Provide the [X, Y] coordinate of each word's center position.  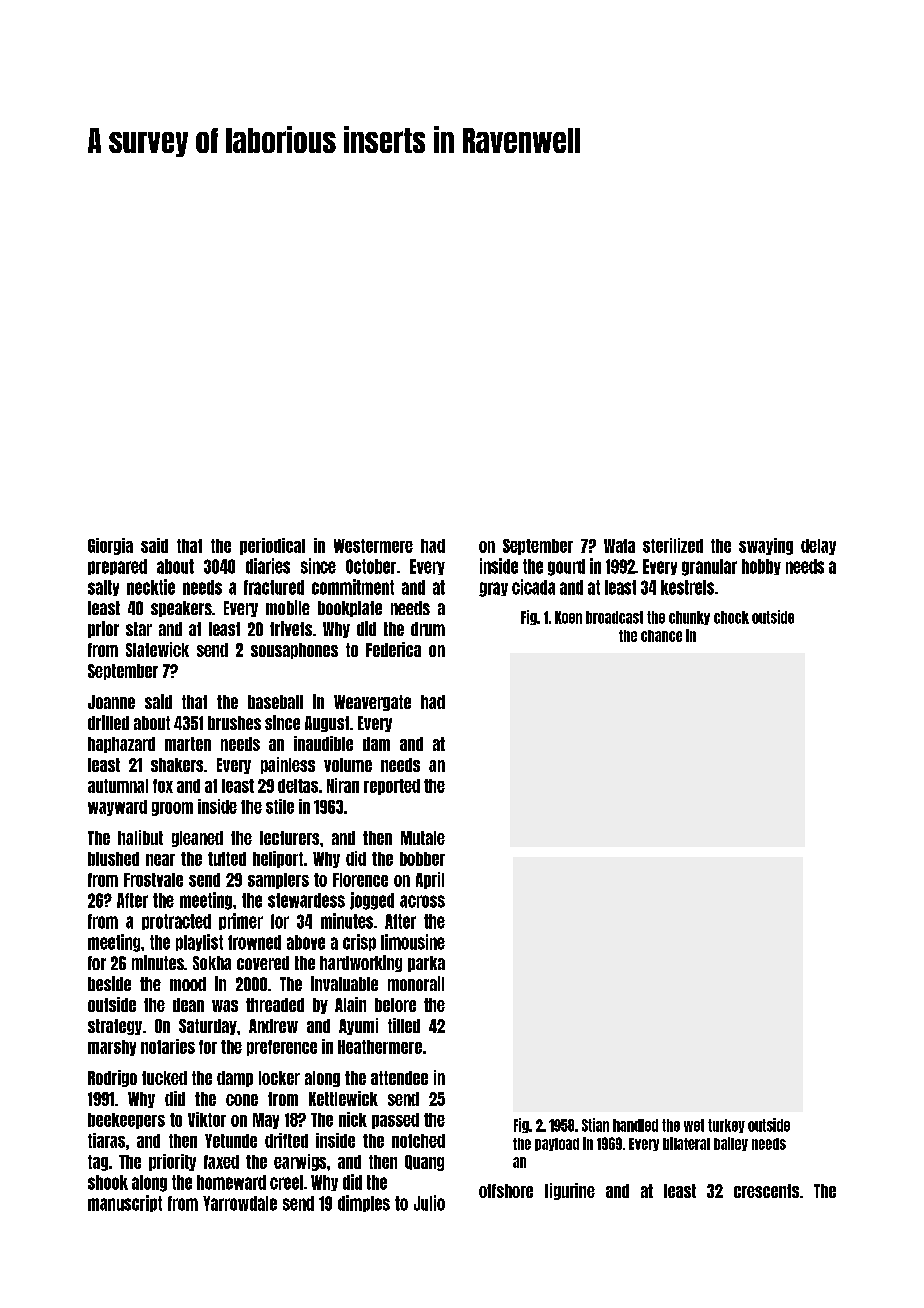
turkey [726, 1126]
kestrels [687, 587]
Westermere [373, 546]
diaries [268, 566]
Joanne [111, 702]
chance [661, 636]
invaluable [344, 983]
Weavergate [372, 703]
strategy [115, 1027]
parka [426, 964]
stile [280, 806]
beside [109, 983]
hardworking [361, 963]
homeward [231, 1182]
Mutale [423, 838]
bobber [422, 859]
